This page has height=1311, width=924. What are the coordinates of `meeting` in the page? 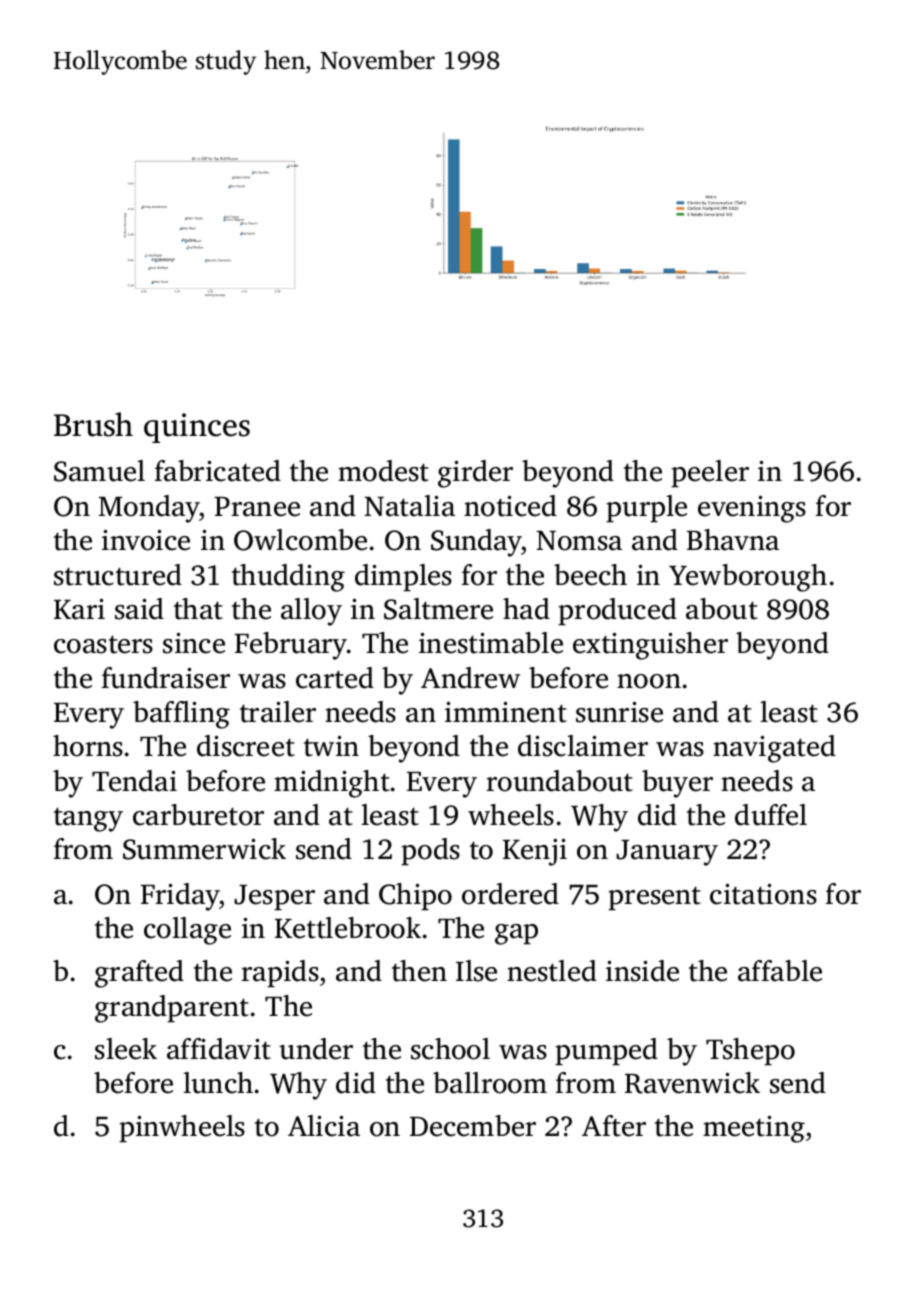 It's located at (754, 1129).
